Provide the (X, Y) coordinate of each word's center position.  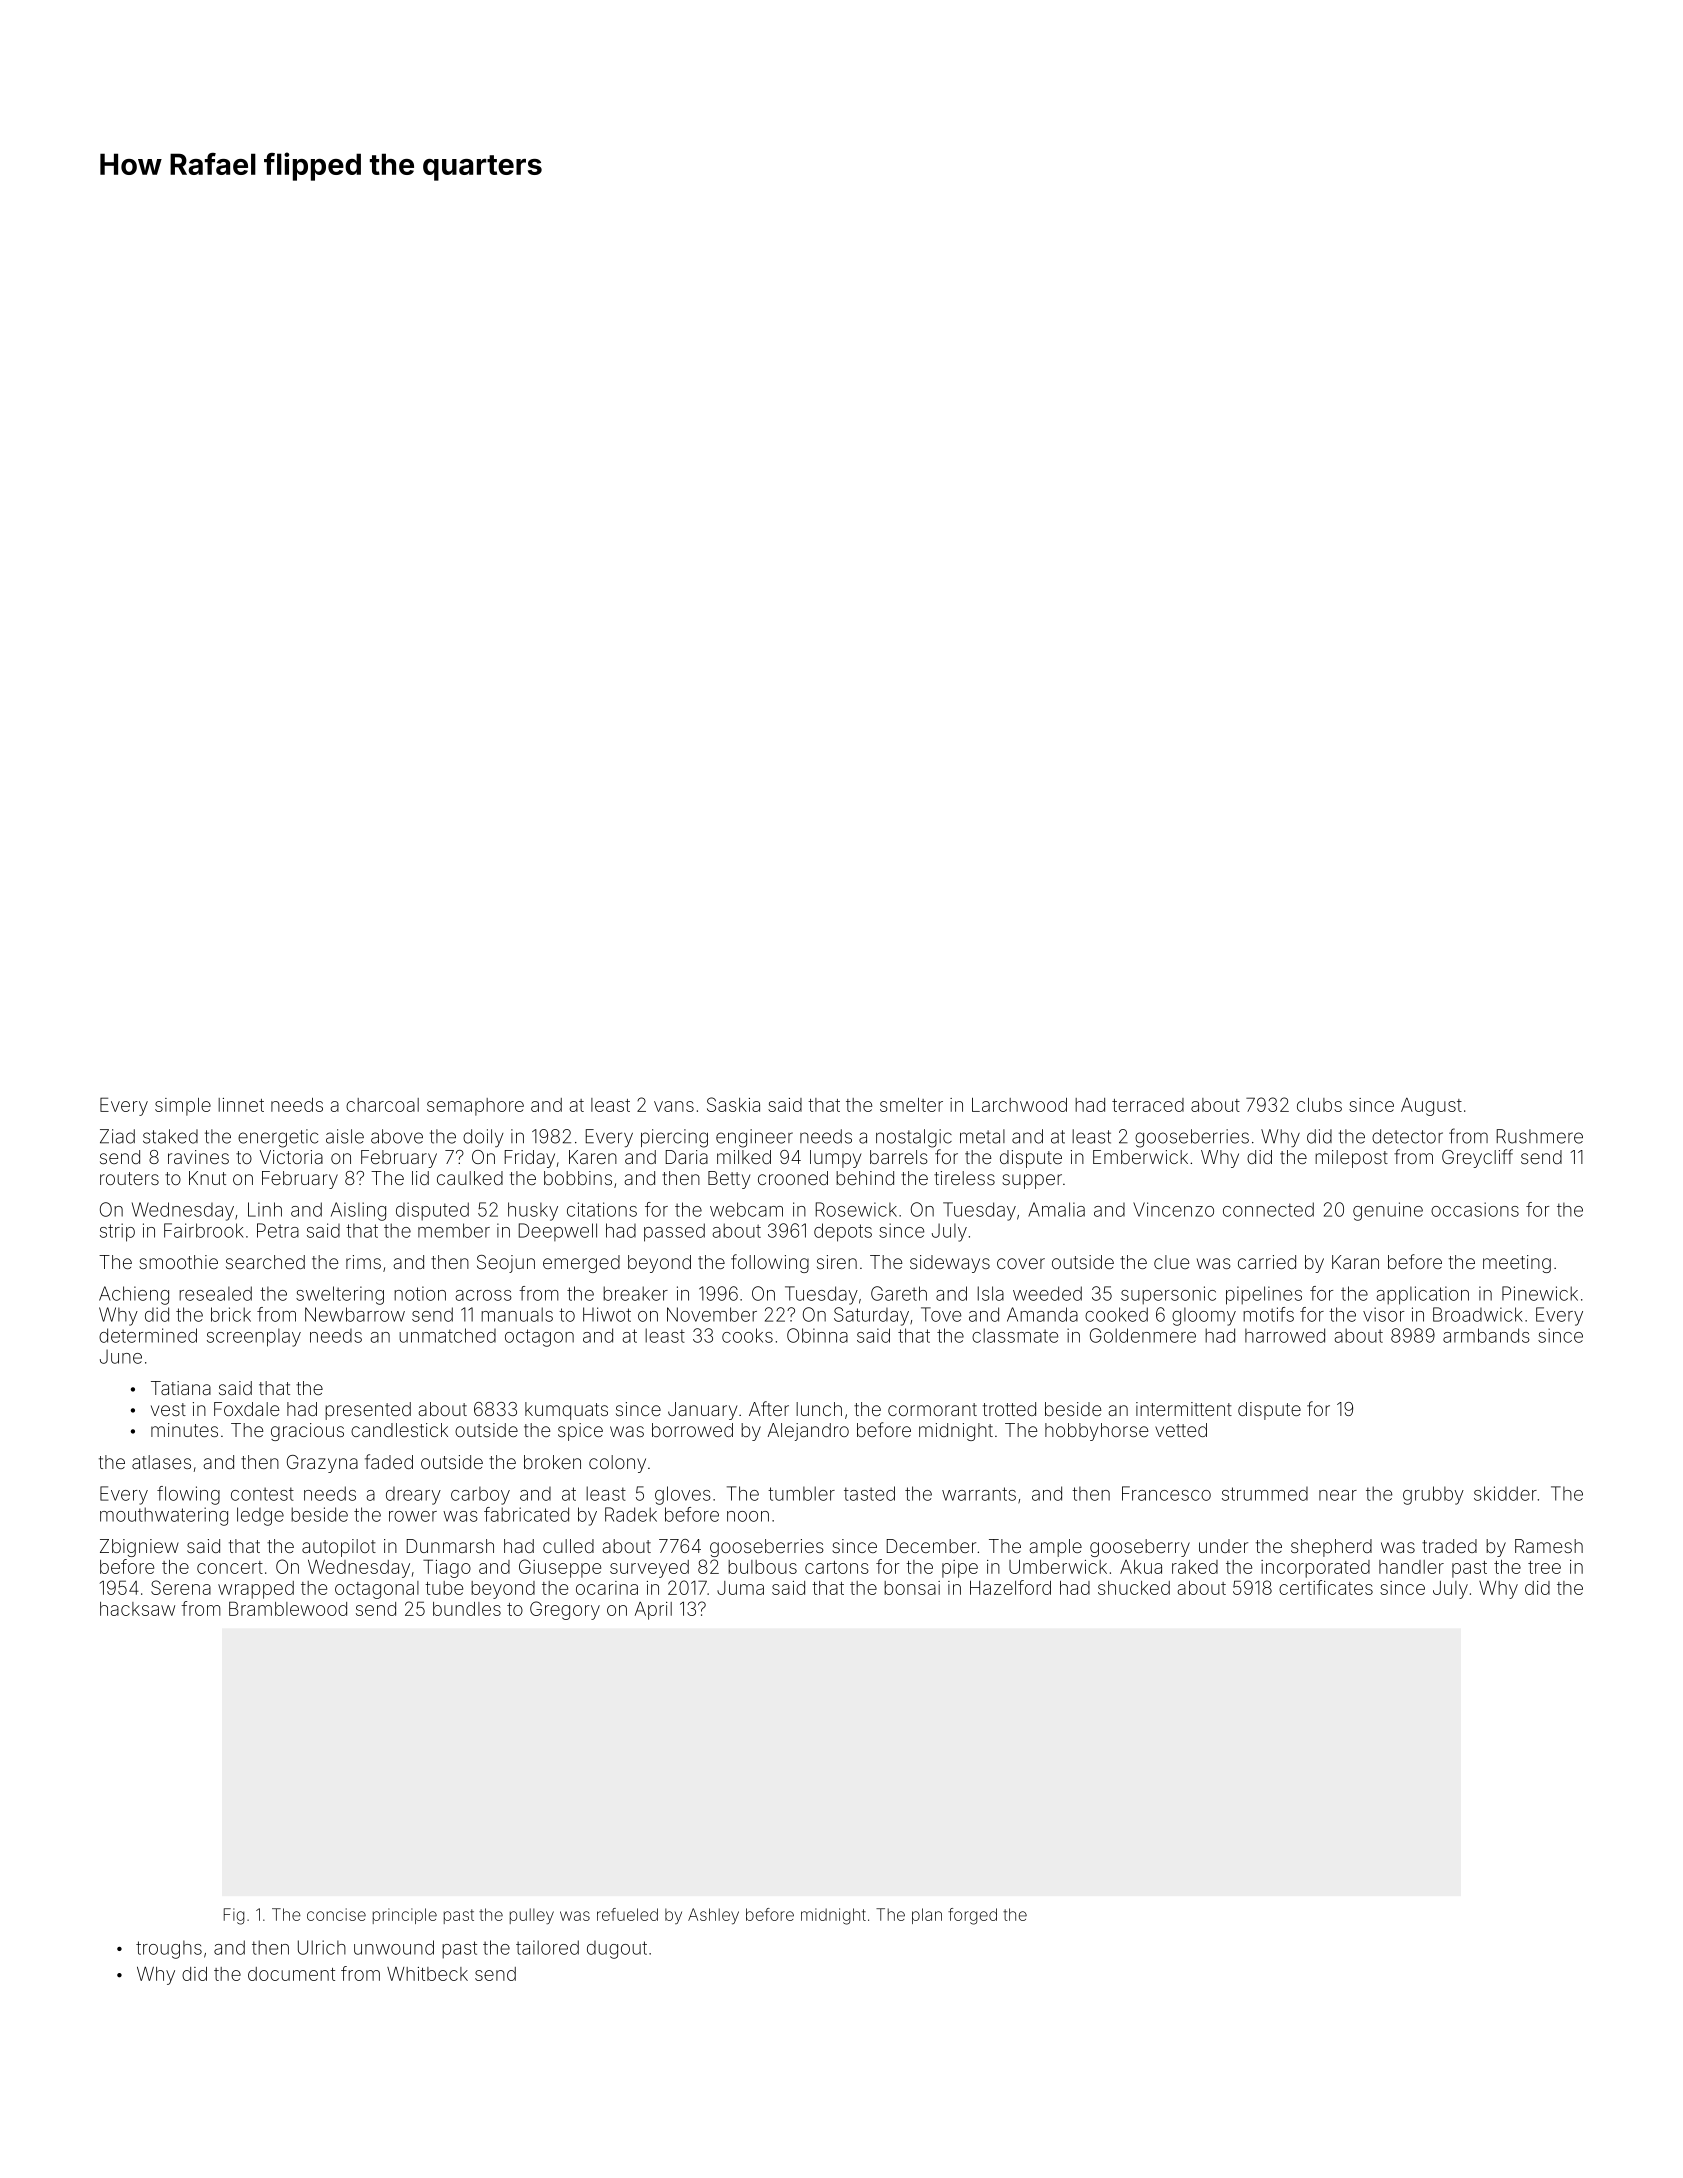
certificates (1326, 1587)
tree (1544, 1567)
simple (183, 1107)
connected (1268, 1209)
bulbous (762, 1567)
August (1431, 1107)
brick (231, 1314)
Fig (234, 1916)
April (653, 1611)
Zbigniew (139, 1548)
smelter (911, 1105)
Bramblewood (288, 1608)
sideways (950, 1264)
